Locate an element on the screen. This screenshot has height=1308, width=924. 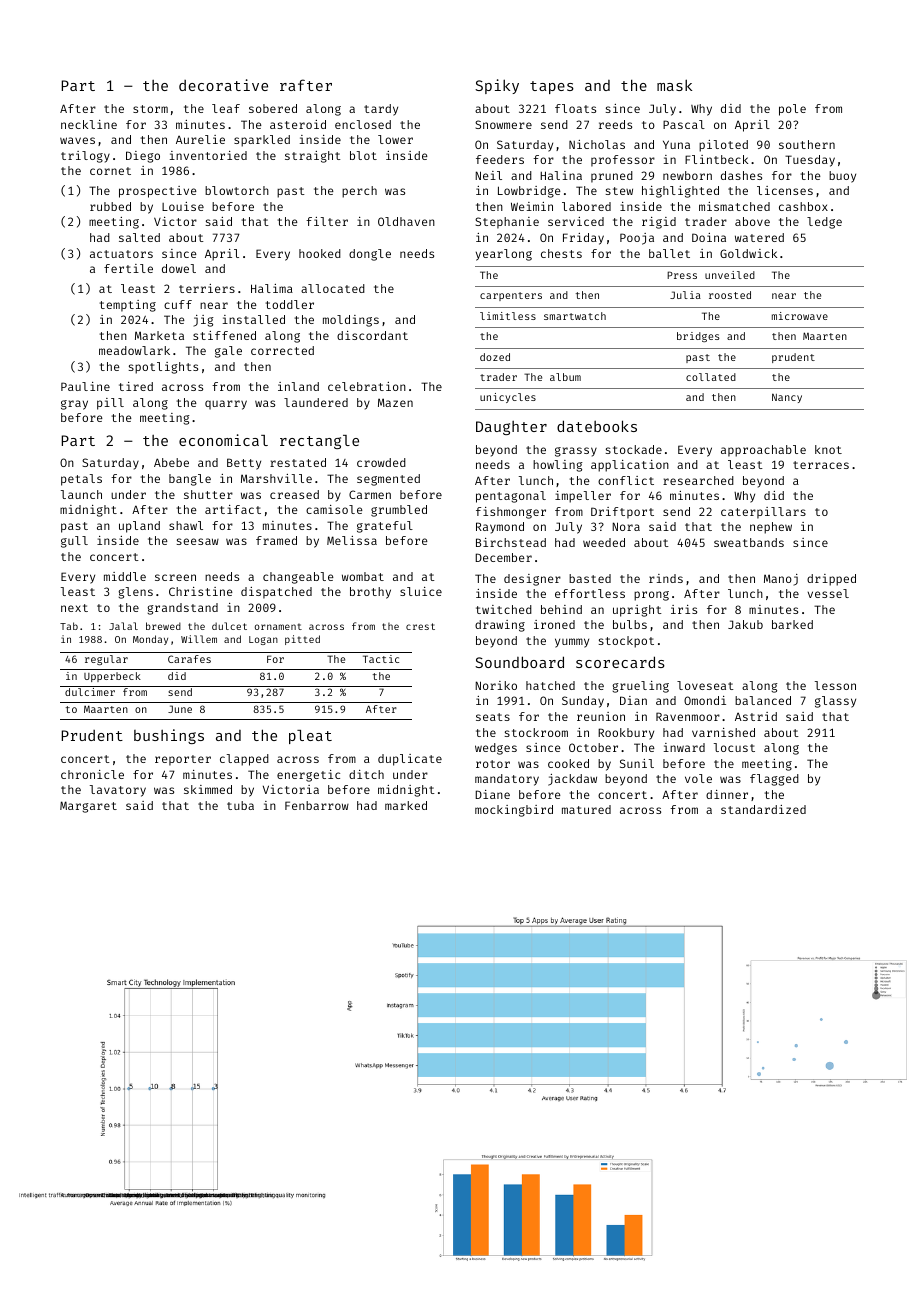
pole is located at coordinates (792, 110).
